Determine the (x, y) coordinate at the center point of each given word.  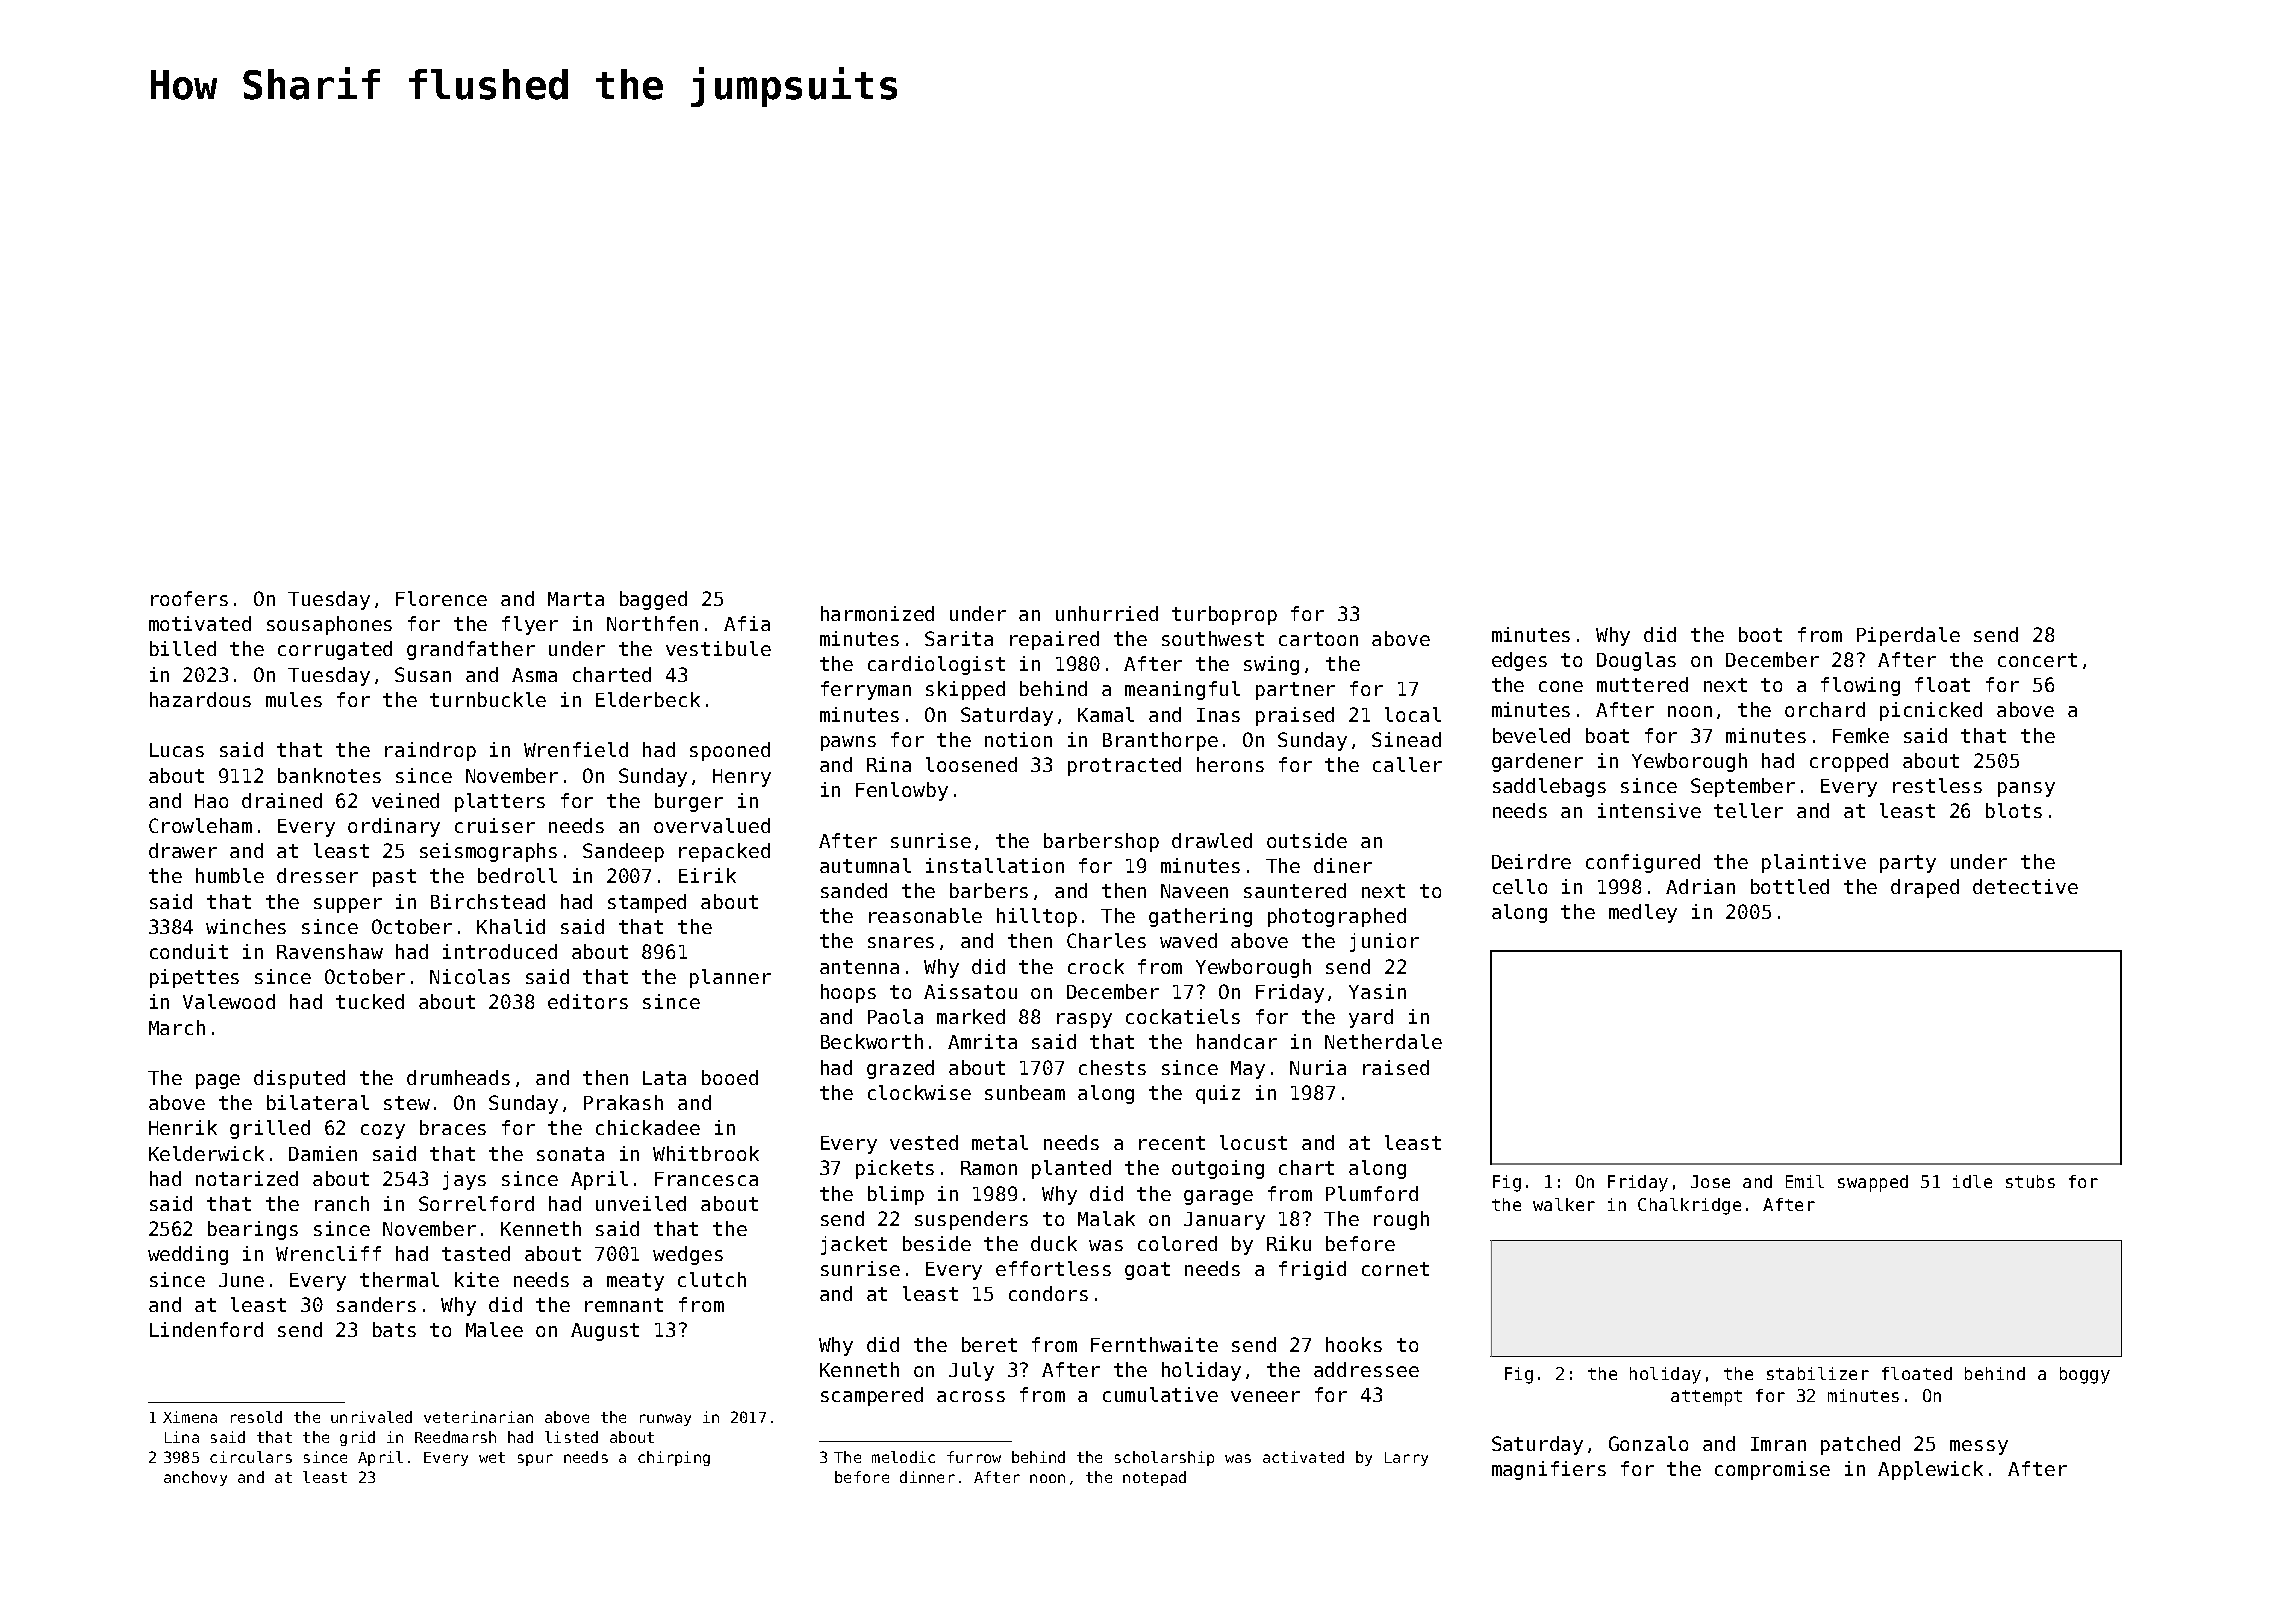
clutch (712, 1279)
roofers (189, 598)
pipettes (194, 978)
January (1224, 1221)
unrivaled (371, 1417)
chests (1112, 1067)
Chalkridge (1689, 1206)
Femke (1861, 735)
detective (2025, 886)
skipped (965, 690)
